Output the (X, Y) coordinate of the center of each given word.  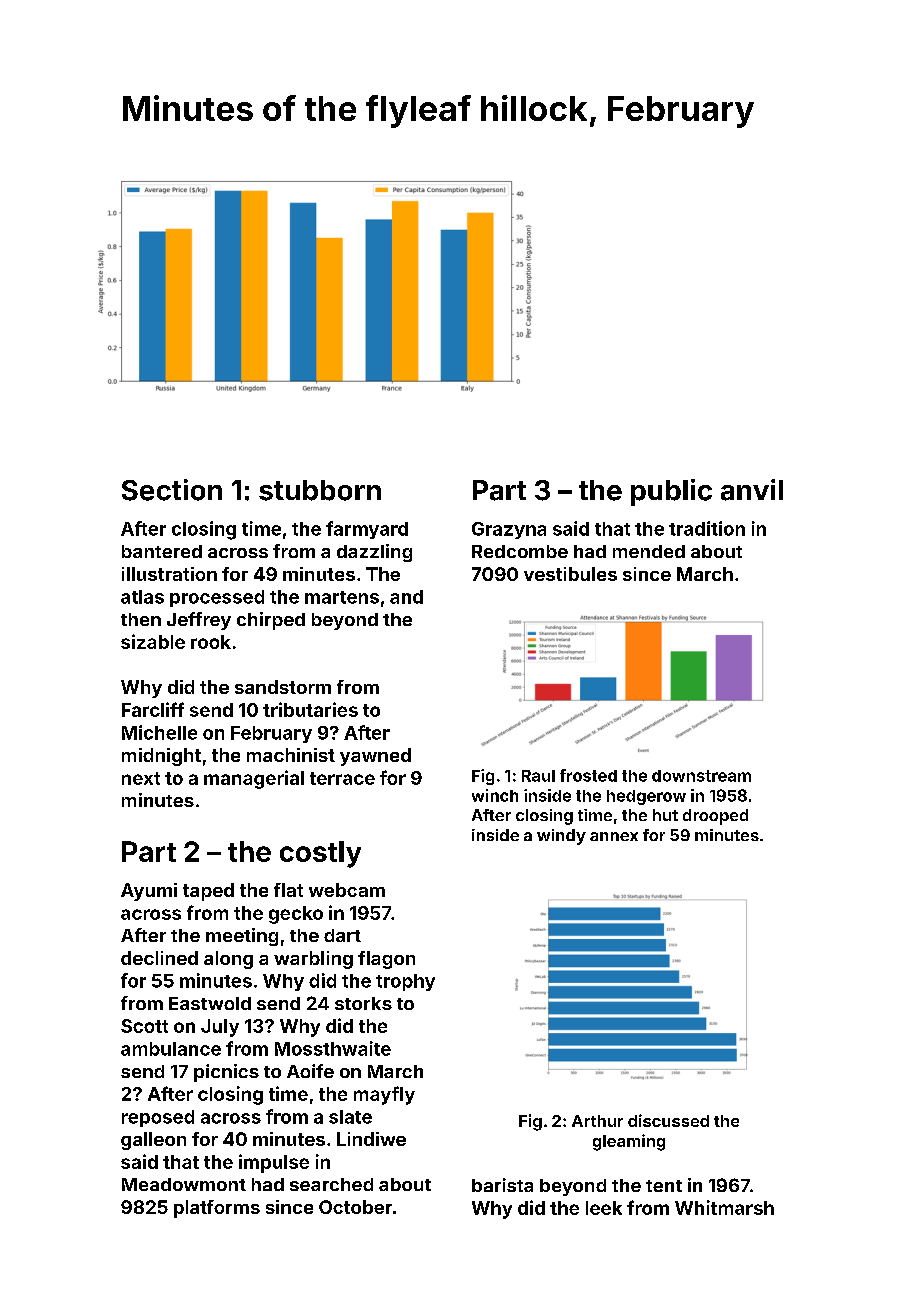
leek (604, 1208)
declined (159, 958)
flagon (386, 960)
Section (172, 490)
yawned (375, 757)
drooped (715, 817)
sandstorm (283, 687)
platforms (217, 1209)
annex (614, 836)
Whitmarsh (724, 1207)
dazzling (374, 553)
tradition (707, 528)
